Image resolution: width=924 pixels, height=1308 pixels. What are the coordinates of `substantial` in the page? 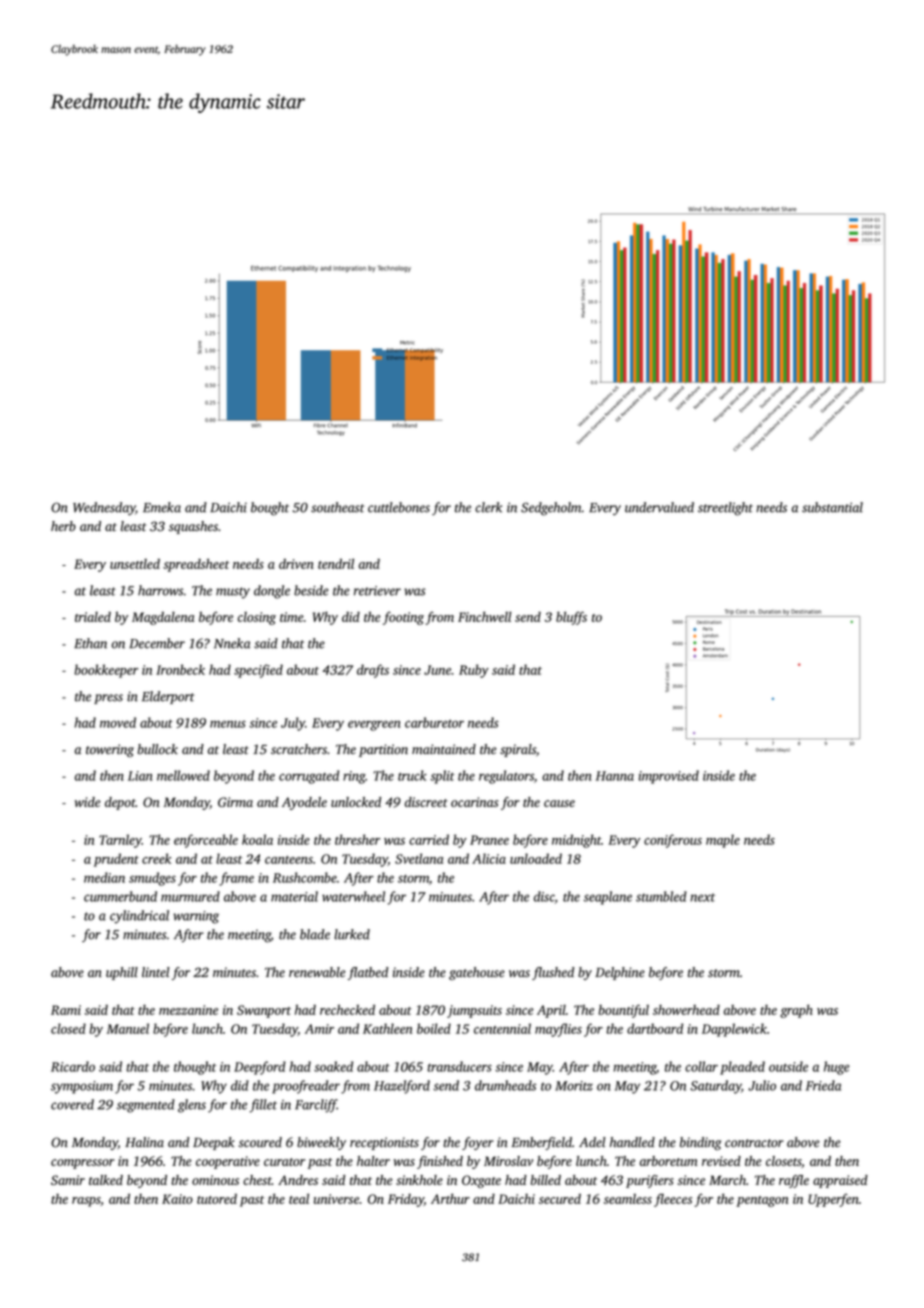 It's located at (832, 507).
